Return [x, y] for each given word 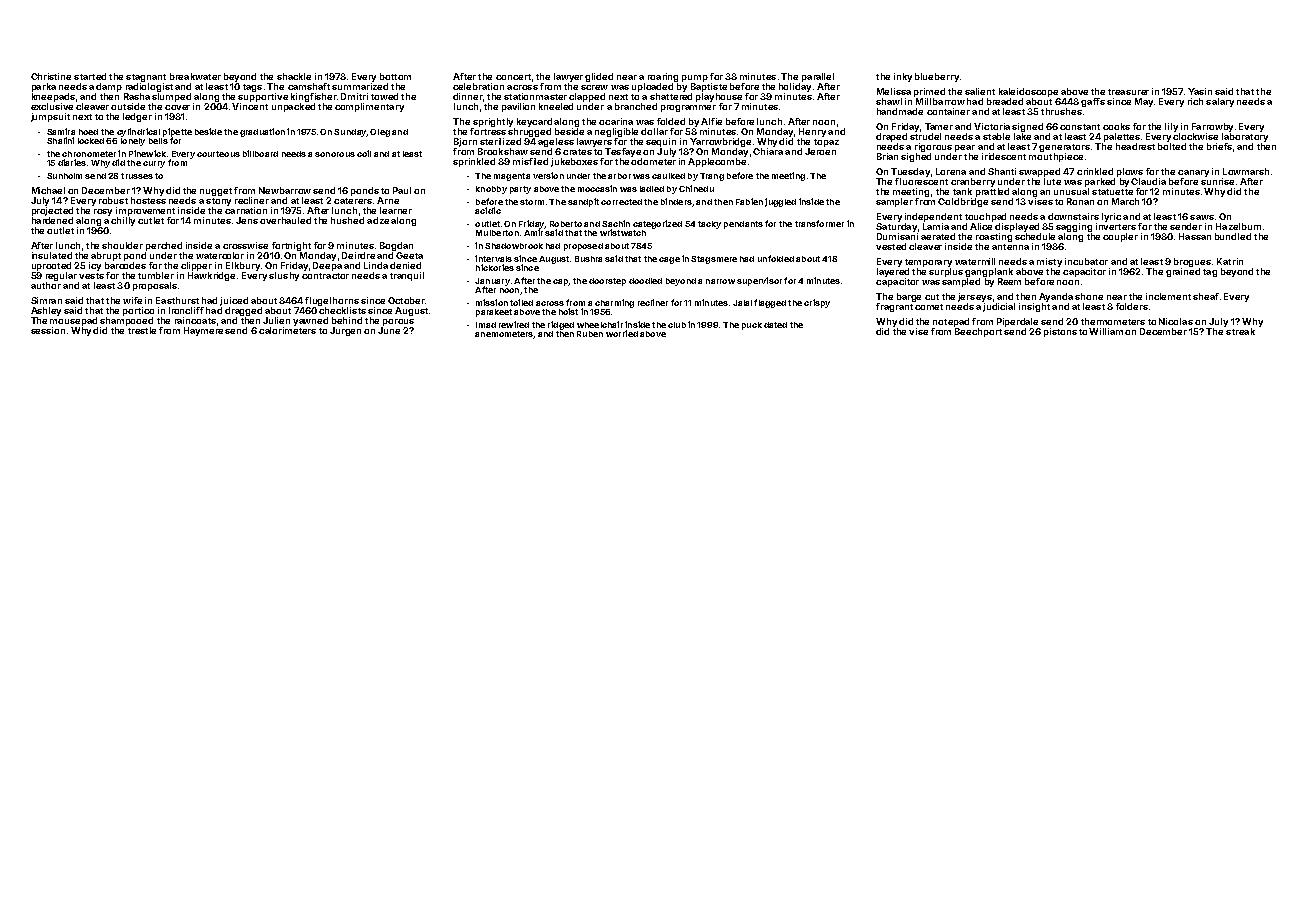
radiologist [149, 87]
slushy [284, 276]
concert [513, 77]
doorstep [607, 282]
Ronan [1080, 201]
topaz [826, 143]
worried [622, 333]
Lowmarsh [1246, 171]
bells [158, 141]
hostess [148, 200]
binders [676, 201]
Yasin [1200, 91]
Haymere [203, 331]
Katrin [1230, 261]
